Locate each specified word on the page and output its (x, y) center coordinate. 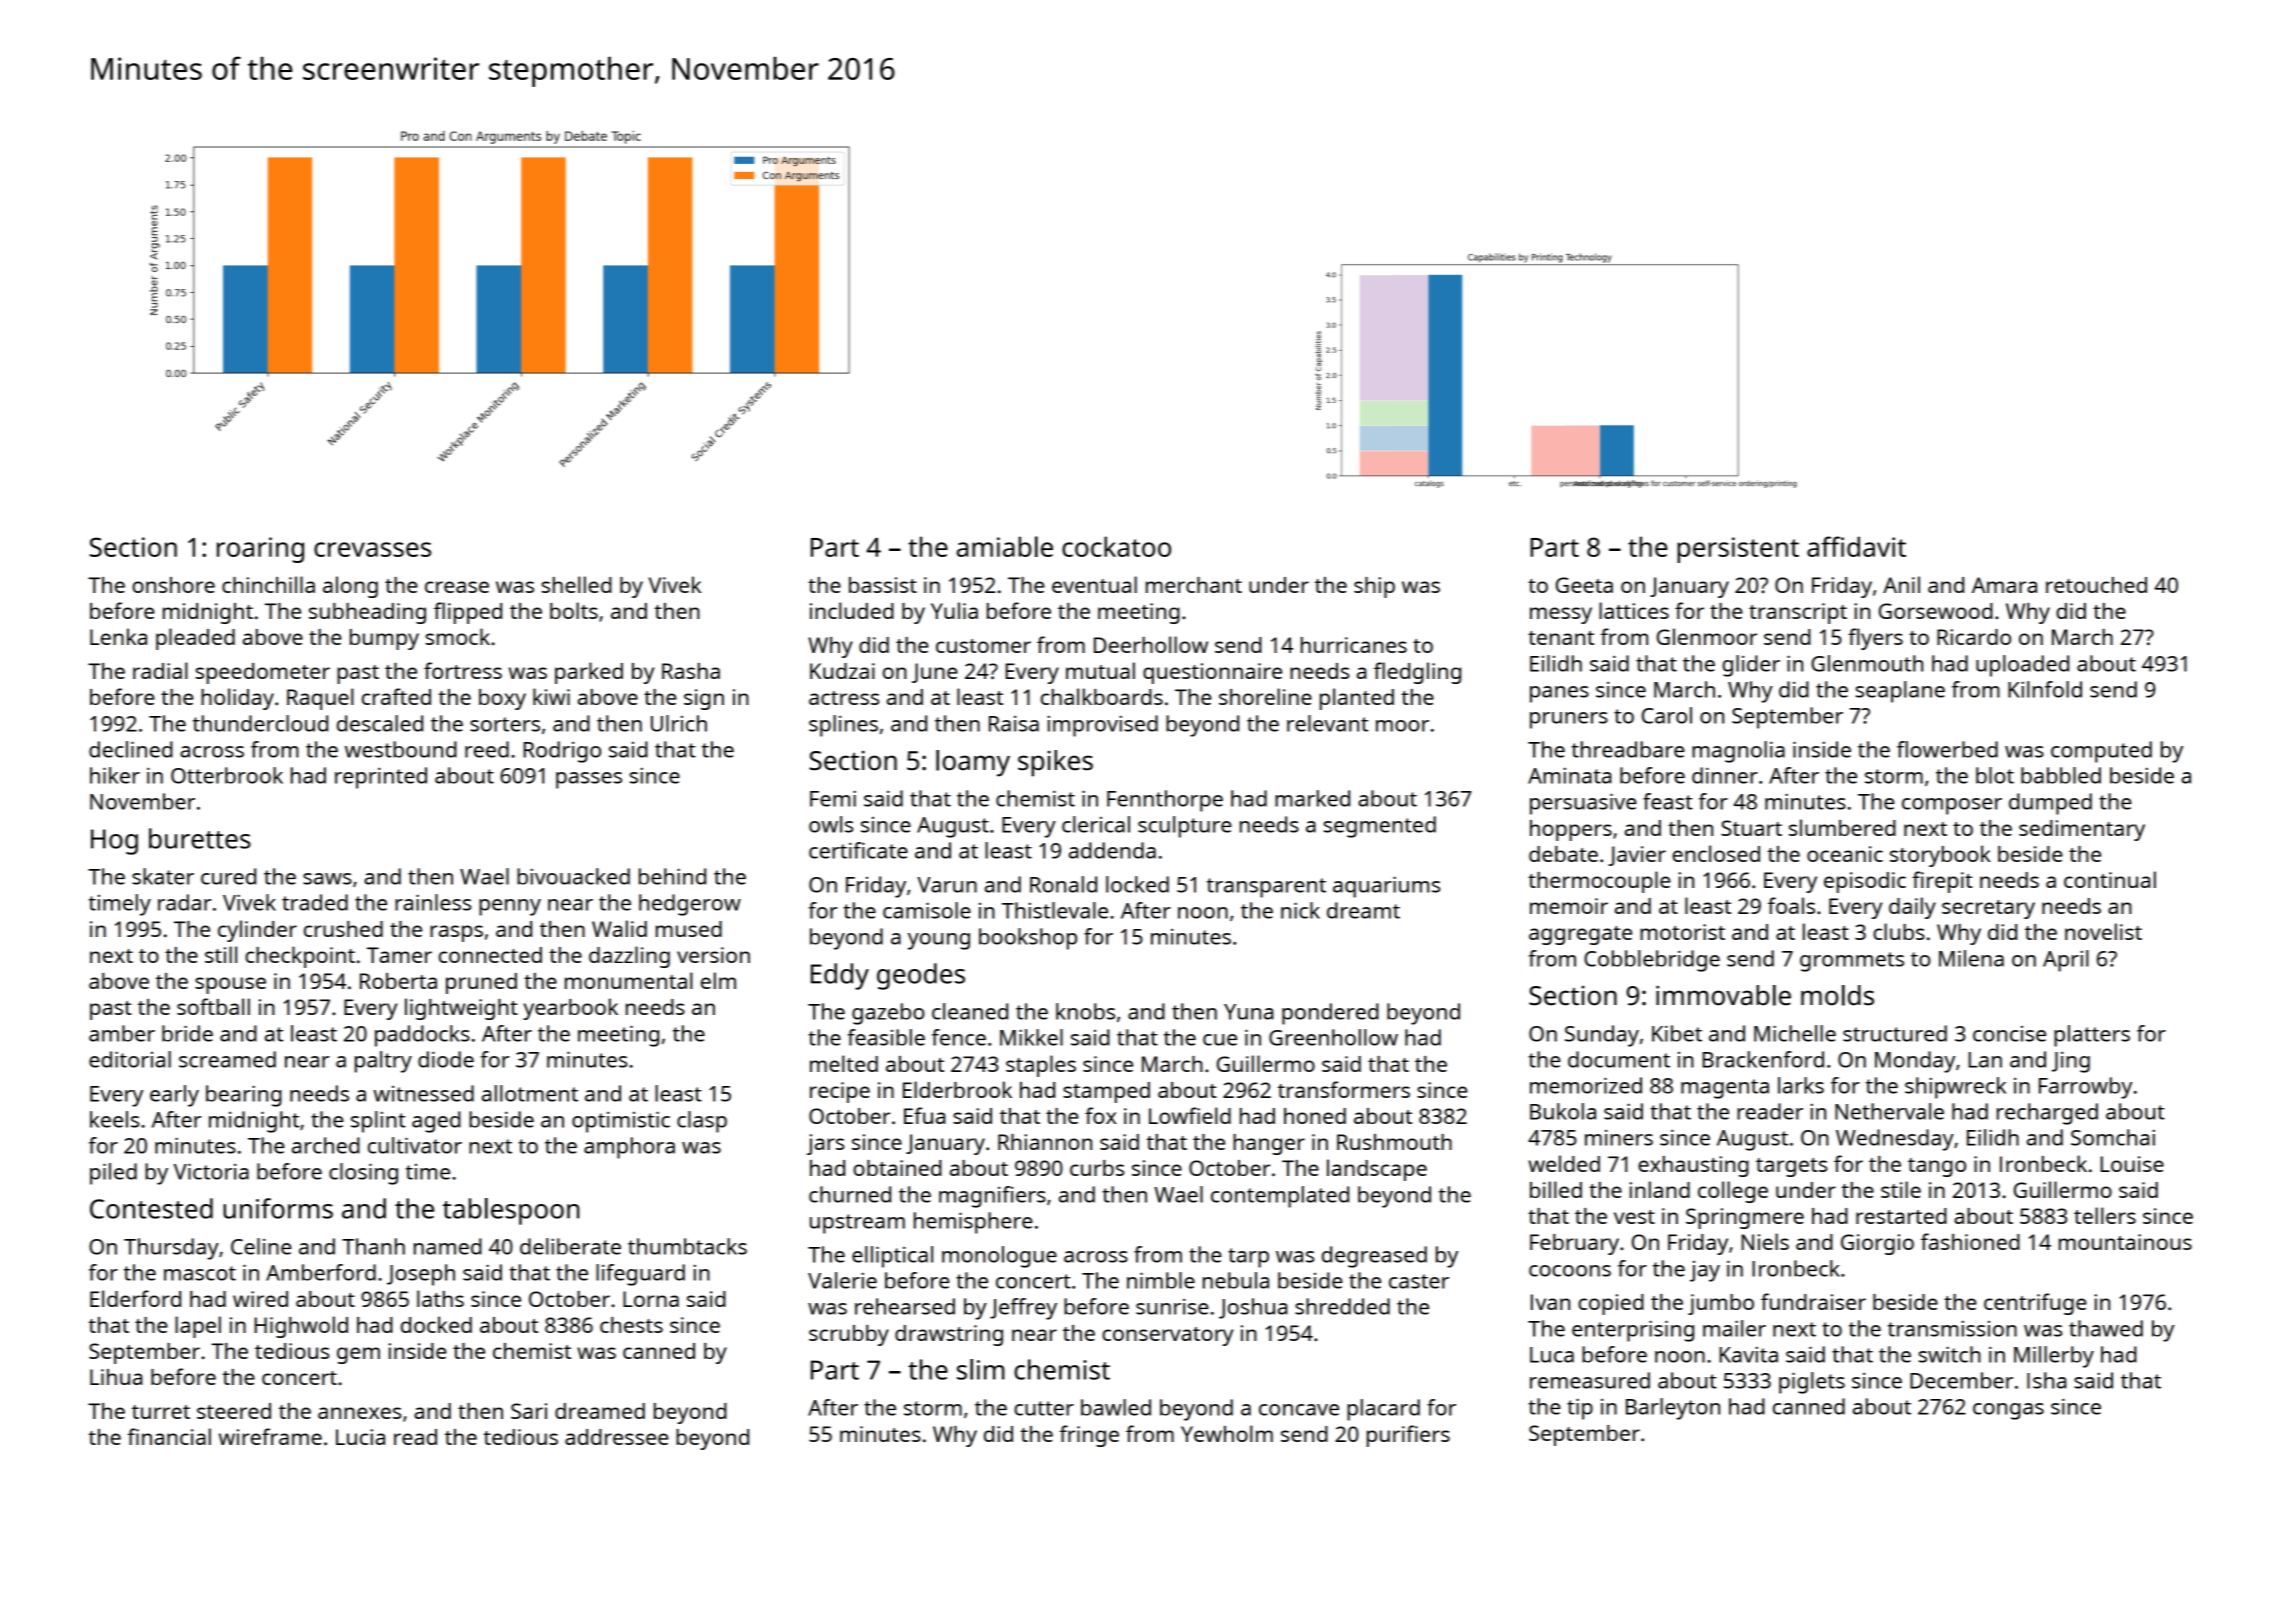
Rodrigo (562, 752)
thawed (2106, 1328)
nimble (1161, 1280)
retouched (2096, 585)
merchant (1194, 585)
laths (440, 1298)
